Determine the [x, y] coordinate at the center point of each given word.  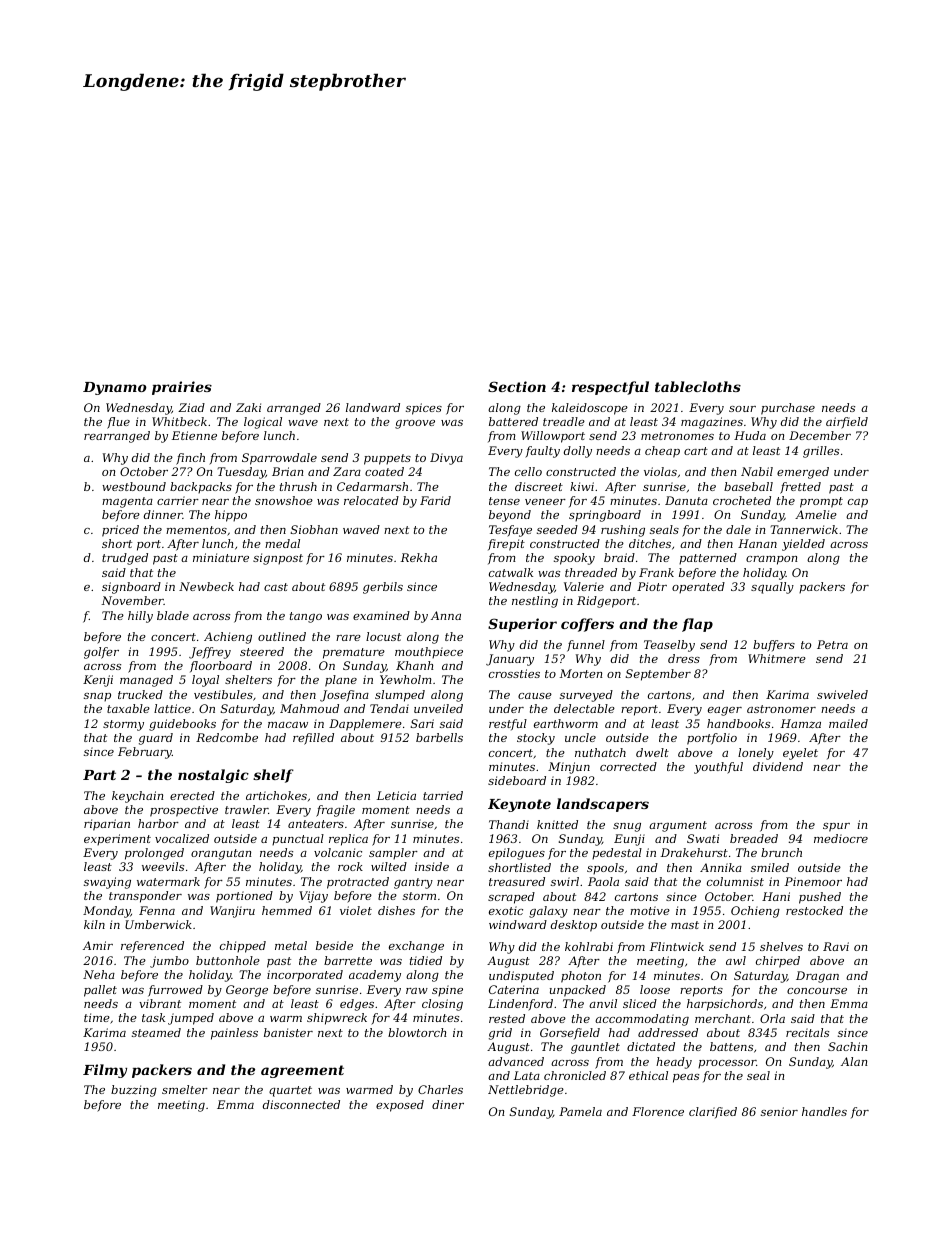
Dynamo [115, 388]
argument [678, 826]
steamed [156, 1032]
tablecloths [698, 386]
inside [432, 866]
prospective [184, 811]
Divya [446, 459]
